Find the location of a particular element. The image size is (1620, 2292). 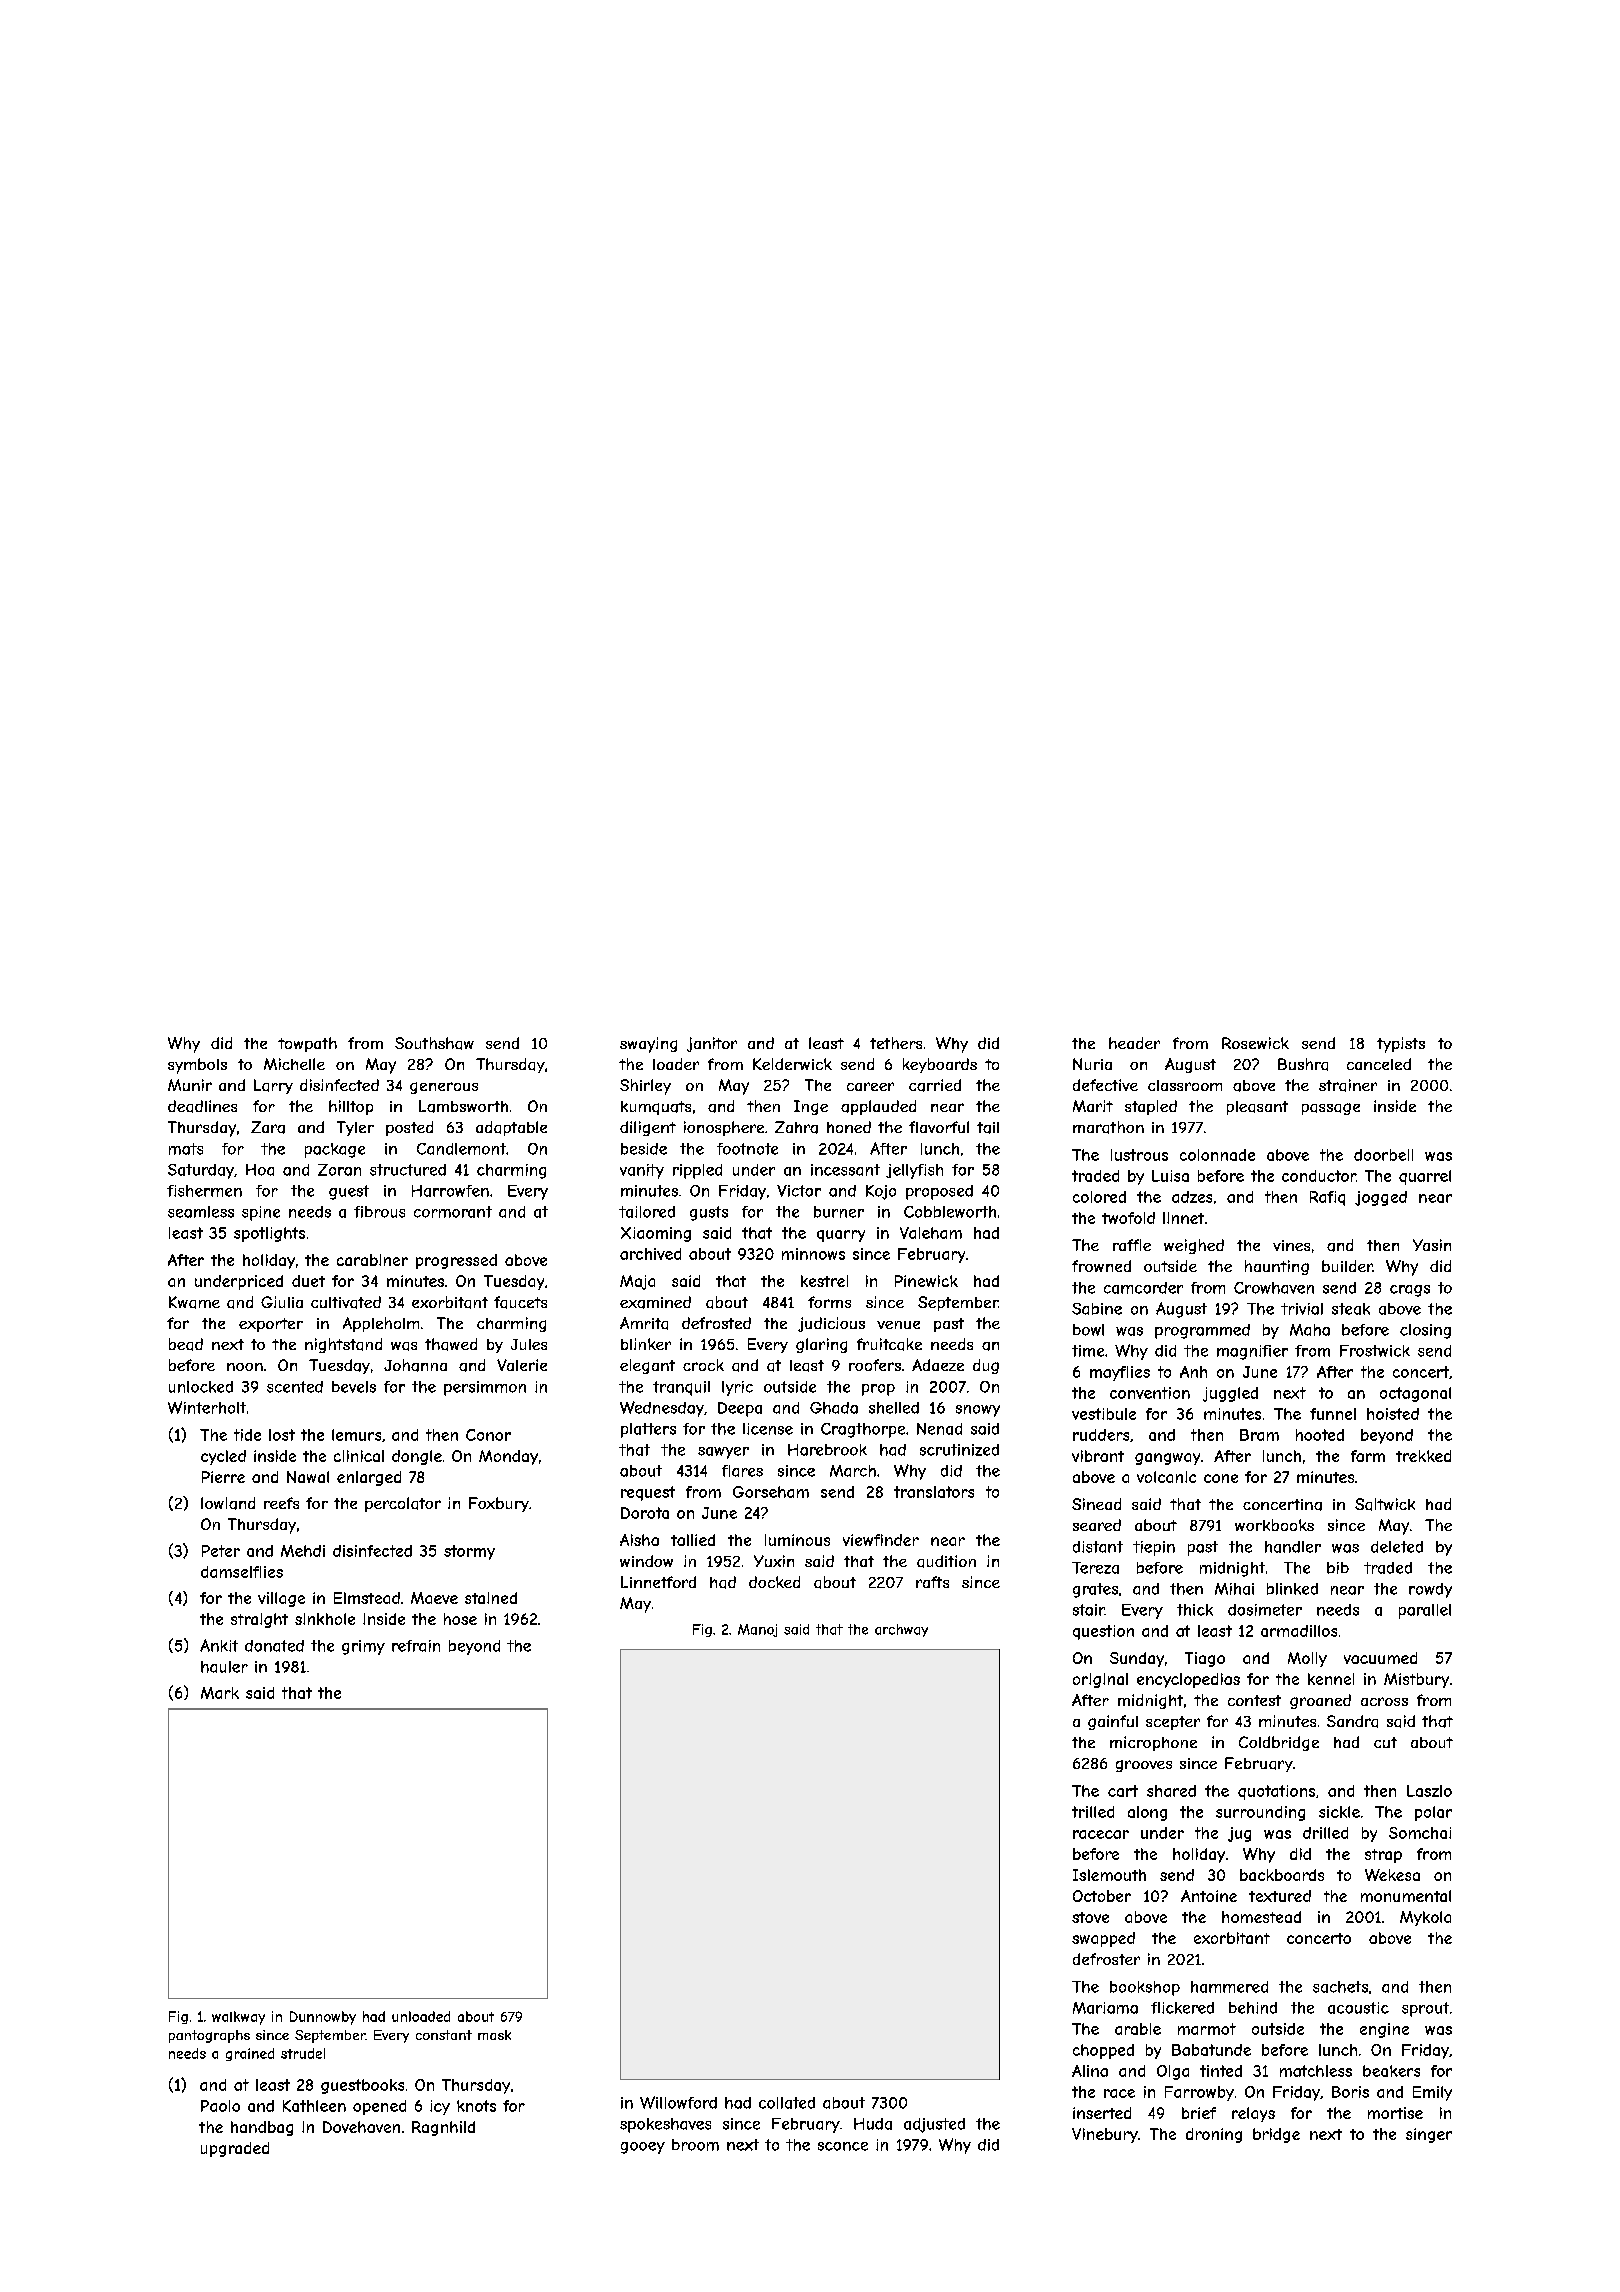

upgraded is located at coordinates (235, 2149).
